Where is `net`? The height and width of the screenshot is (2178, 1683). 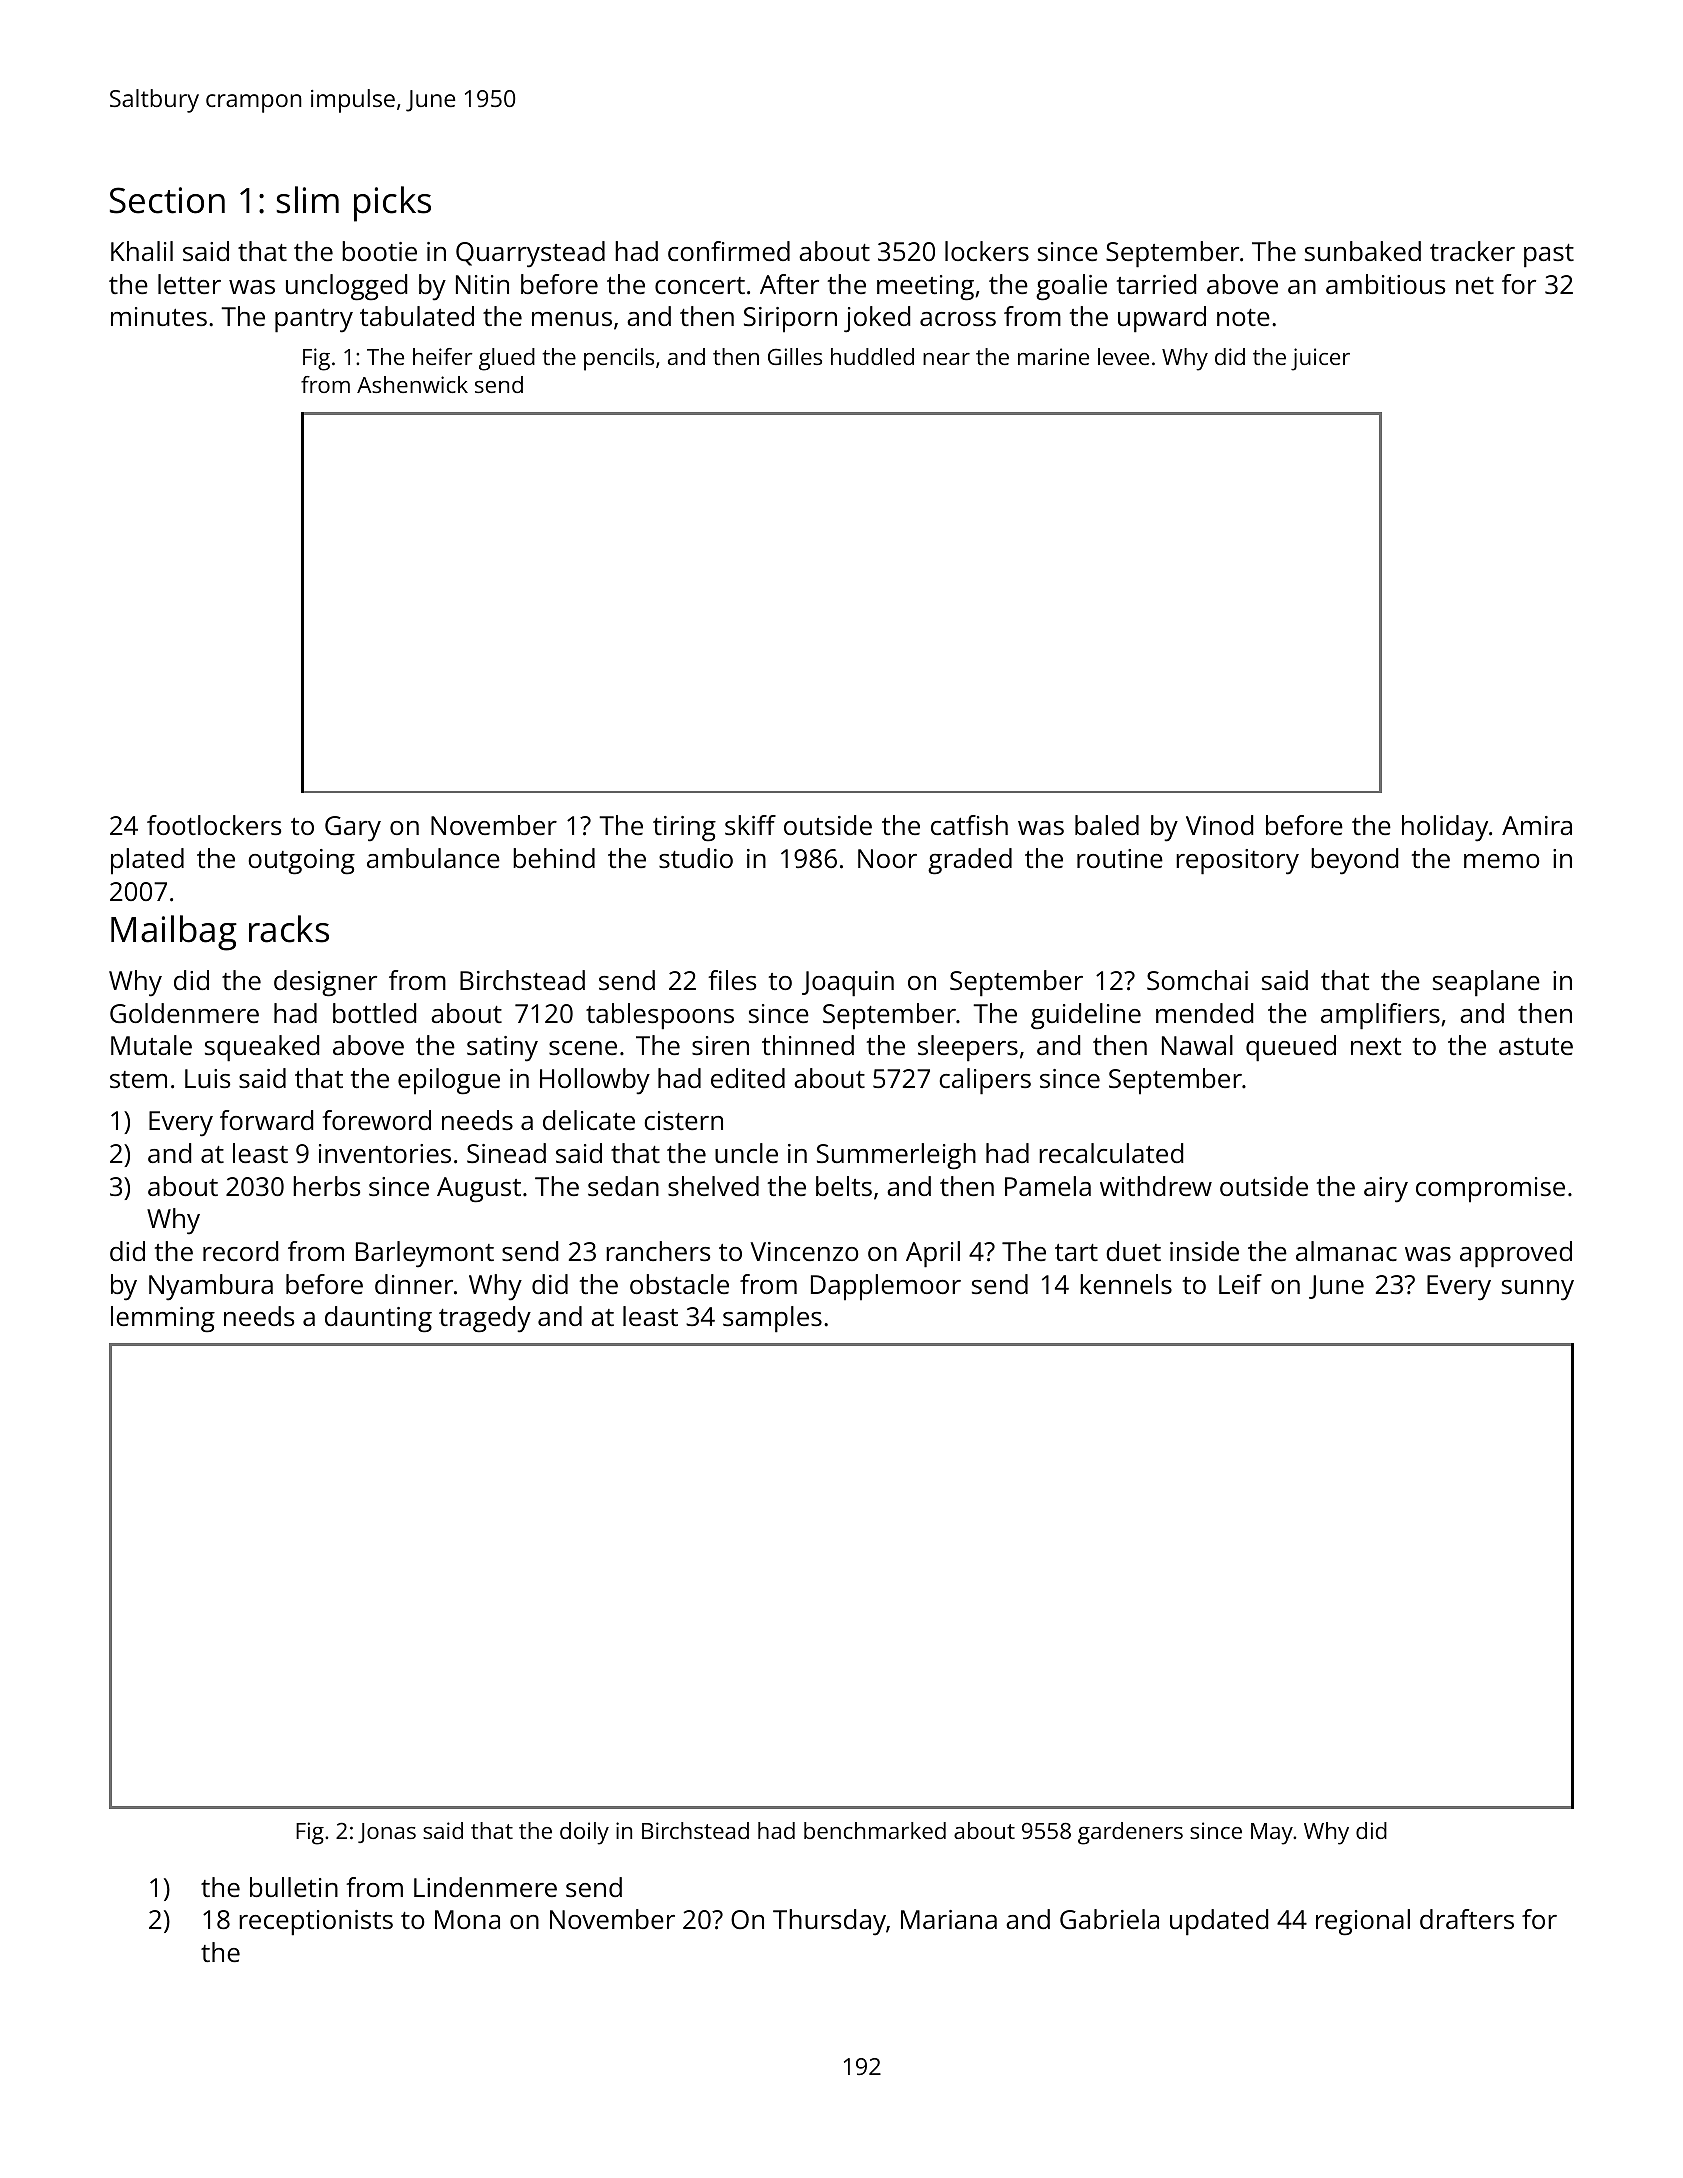 net is located at coordinates (1475, 285).
